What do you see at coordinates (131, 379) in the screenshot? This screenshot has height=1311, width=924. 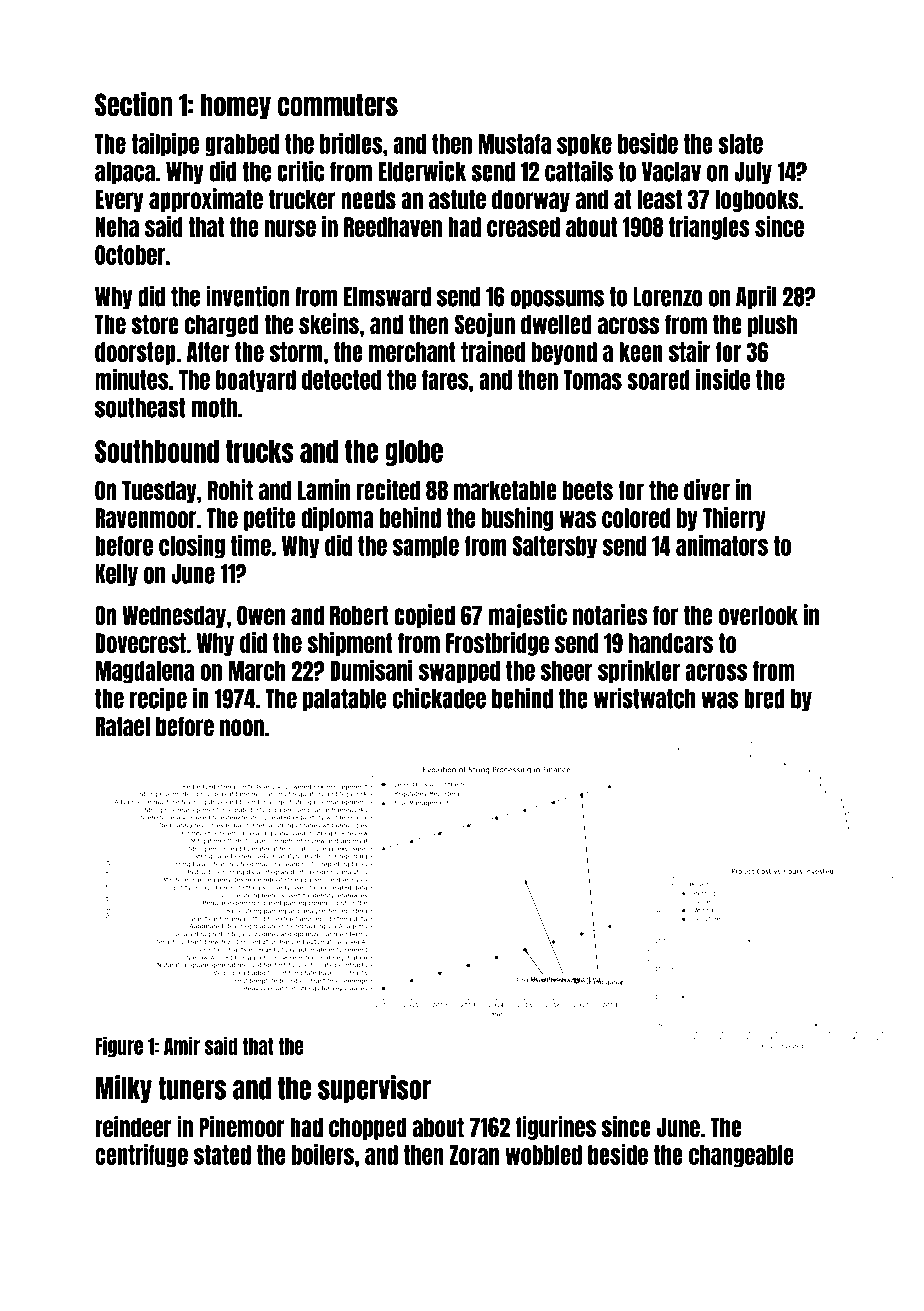 I see `minutes` at bounding box center [131, 379].
